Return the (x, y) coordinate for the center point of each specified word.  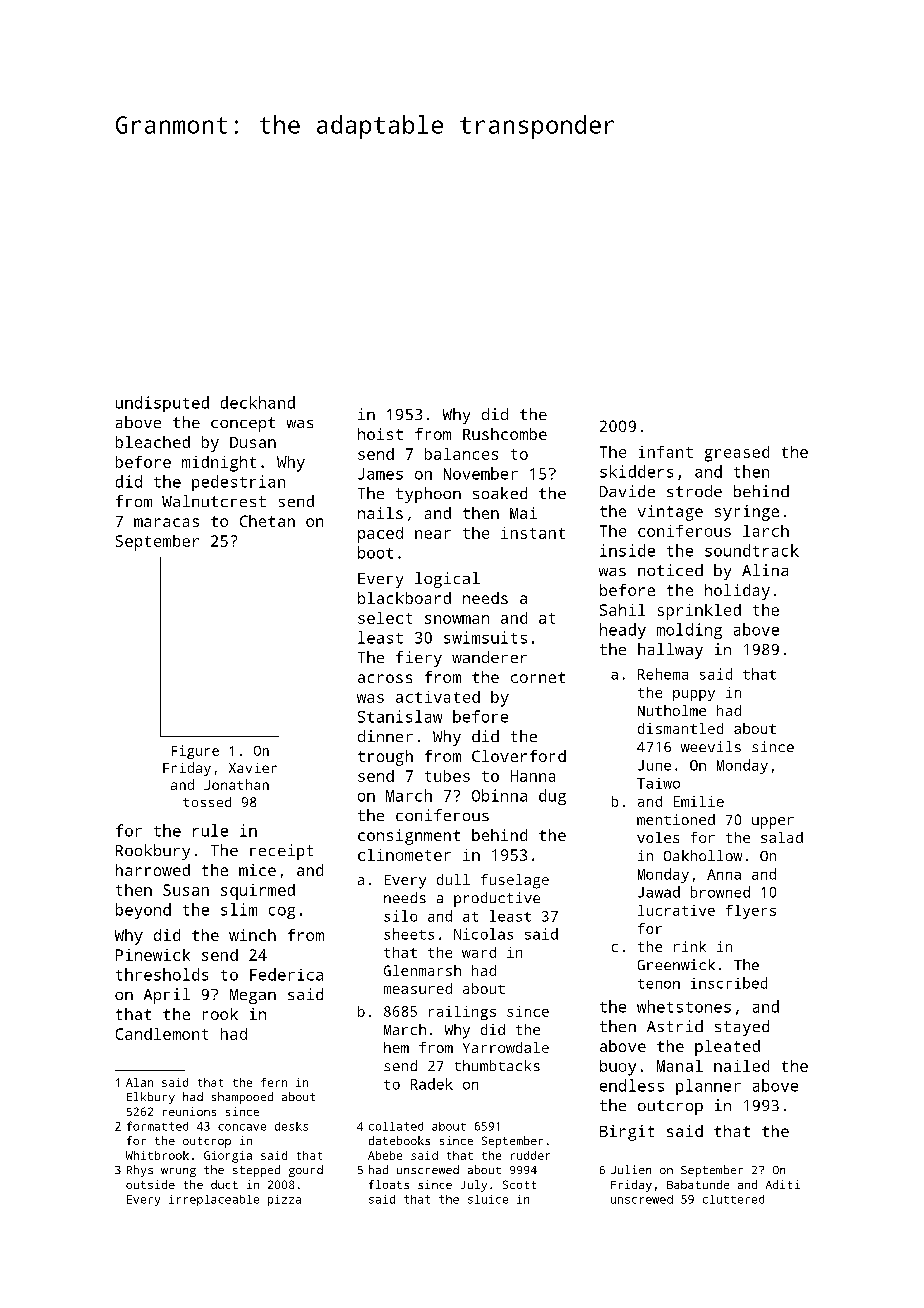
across (385, 678)
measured (418, 988)
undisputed (162, 404)
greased (737, 454)
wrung (178, 1172)
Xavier (253, 768)
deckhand (258, 402)
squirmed (258, 892)
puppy (694, 695)
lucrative (676, 910)
